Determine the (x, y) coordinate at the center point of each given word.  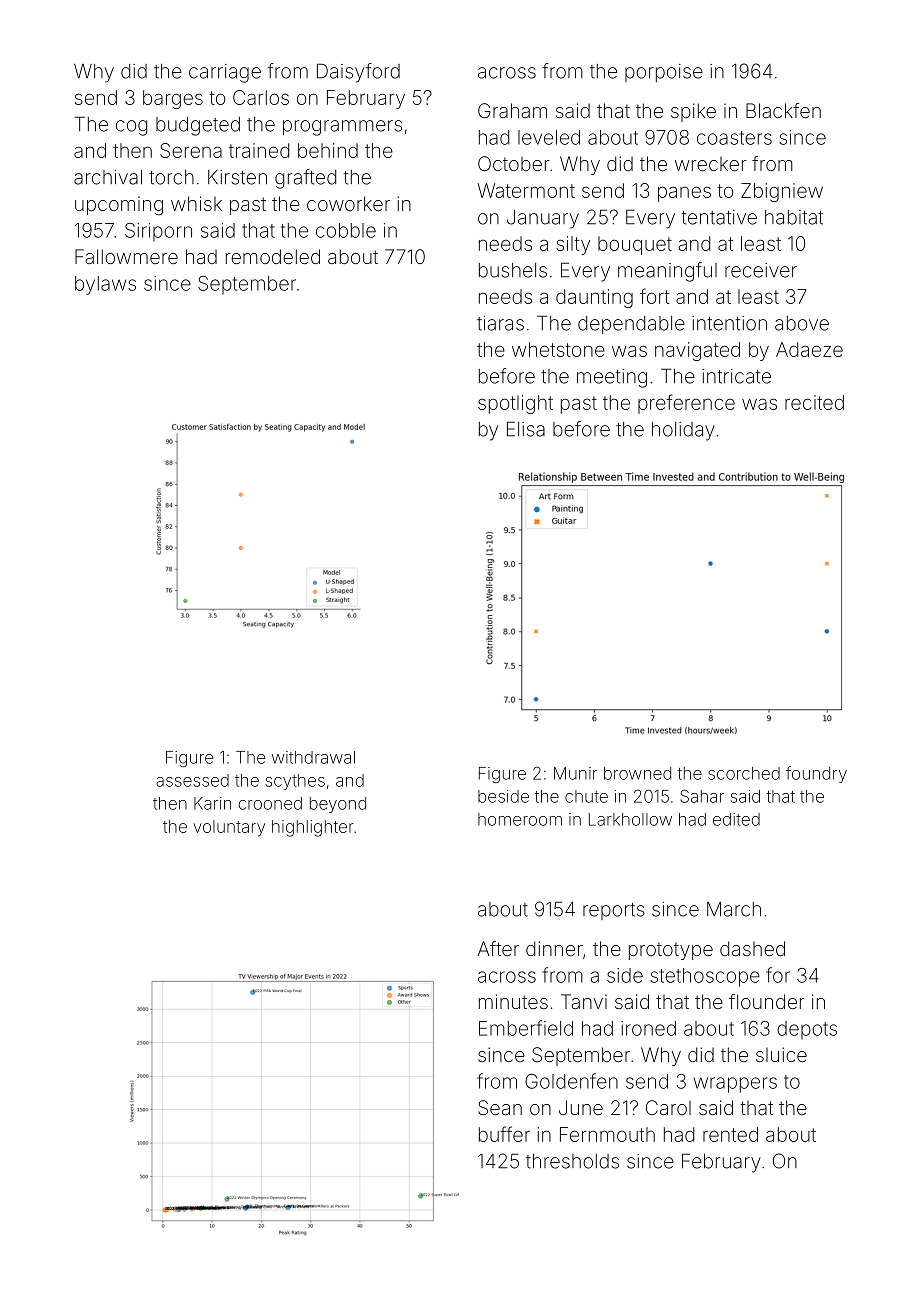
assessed (192, 780)
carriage (225, 73)
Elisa (526, 429)
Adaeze (809, 349)
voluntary (229, 828)
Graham (512, 110)
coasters (734, 138)
